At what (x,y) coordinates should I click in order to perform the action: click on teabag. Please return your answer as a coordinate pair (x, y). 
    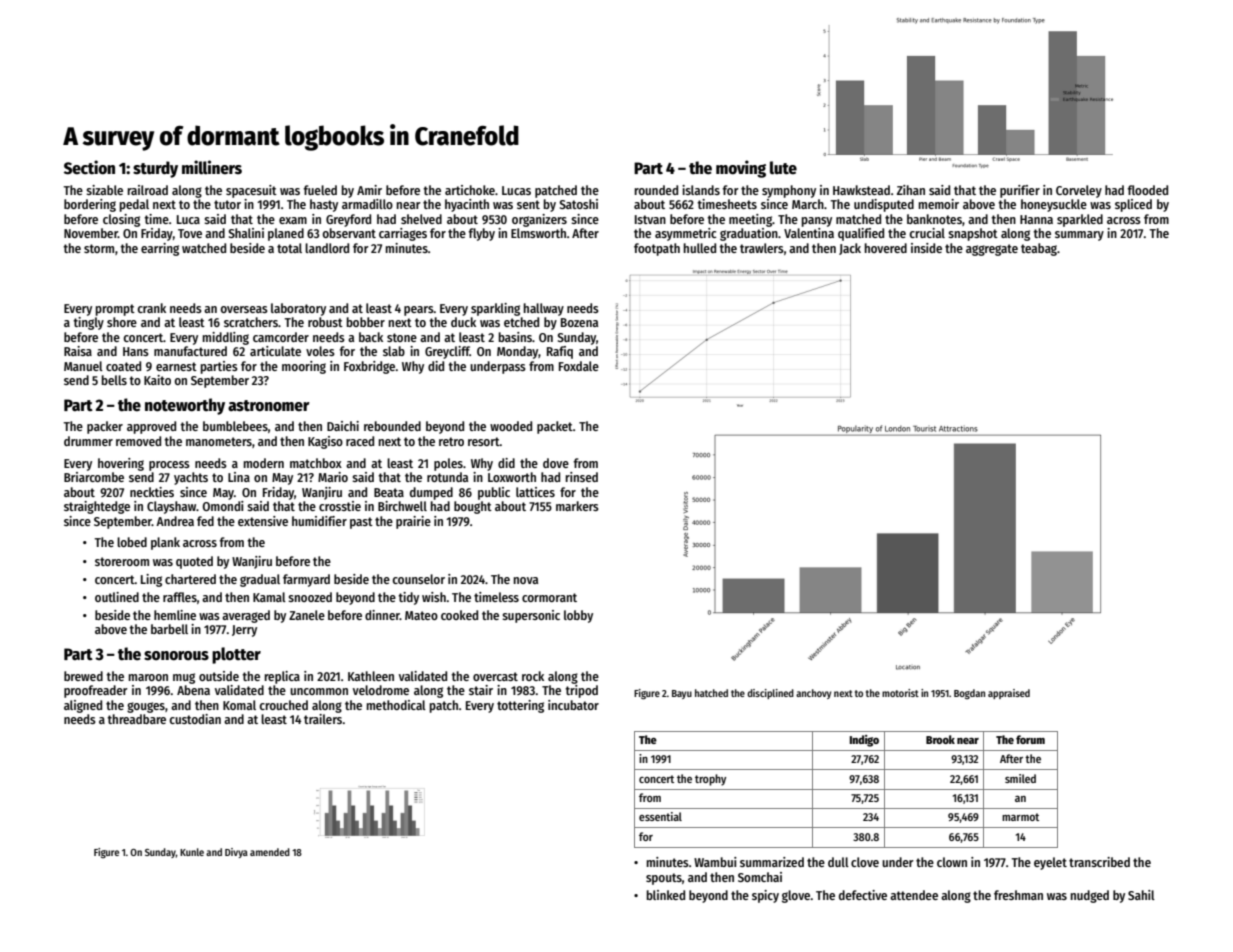
    Looking at the image, I should click on (1039, 249).
